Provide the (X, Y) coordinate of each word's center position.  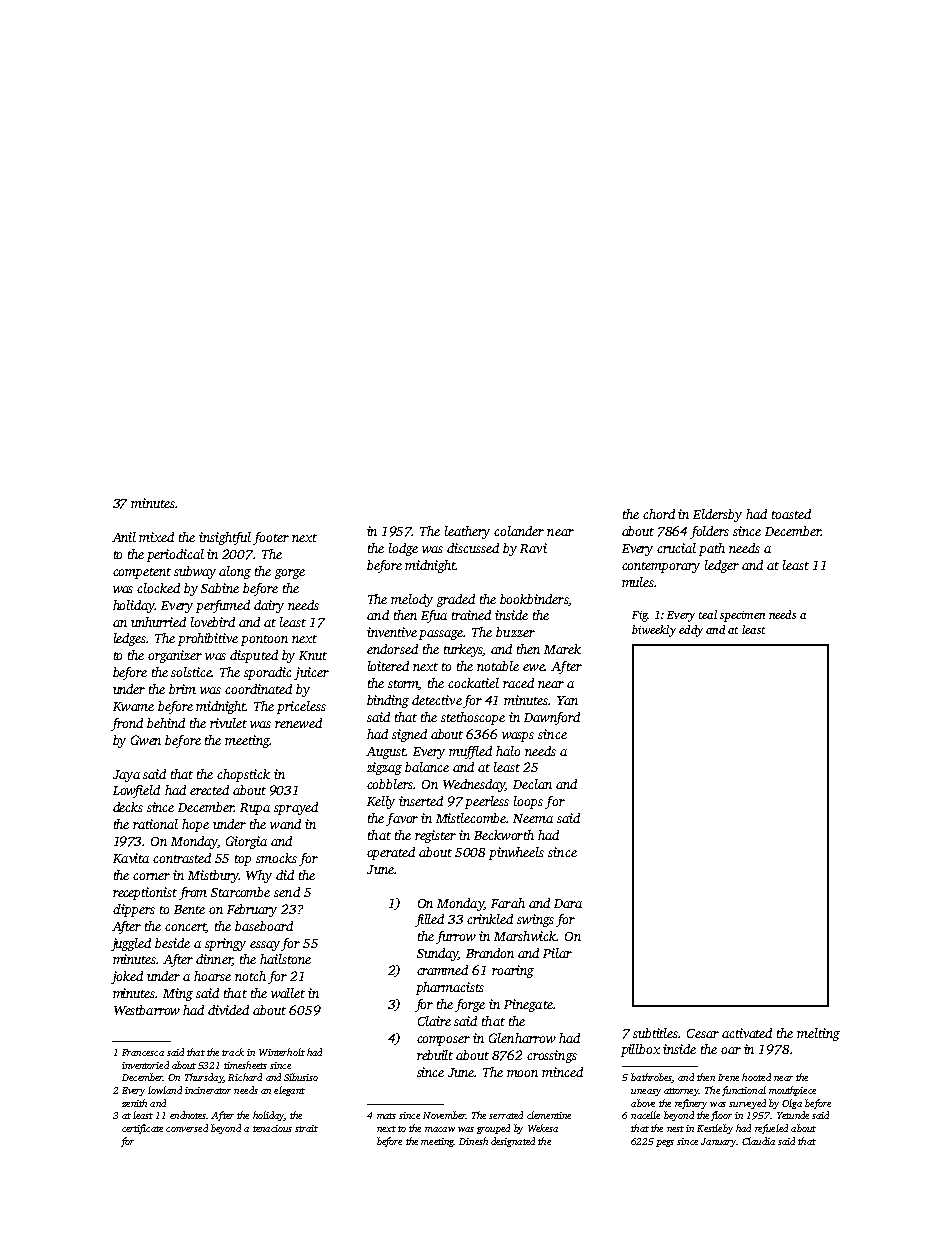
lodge (403, 549)
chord (659, 514)
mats (386, 1116)
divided (228, 1010)
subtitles (656, 1033)
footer (271, 538)
